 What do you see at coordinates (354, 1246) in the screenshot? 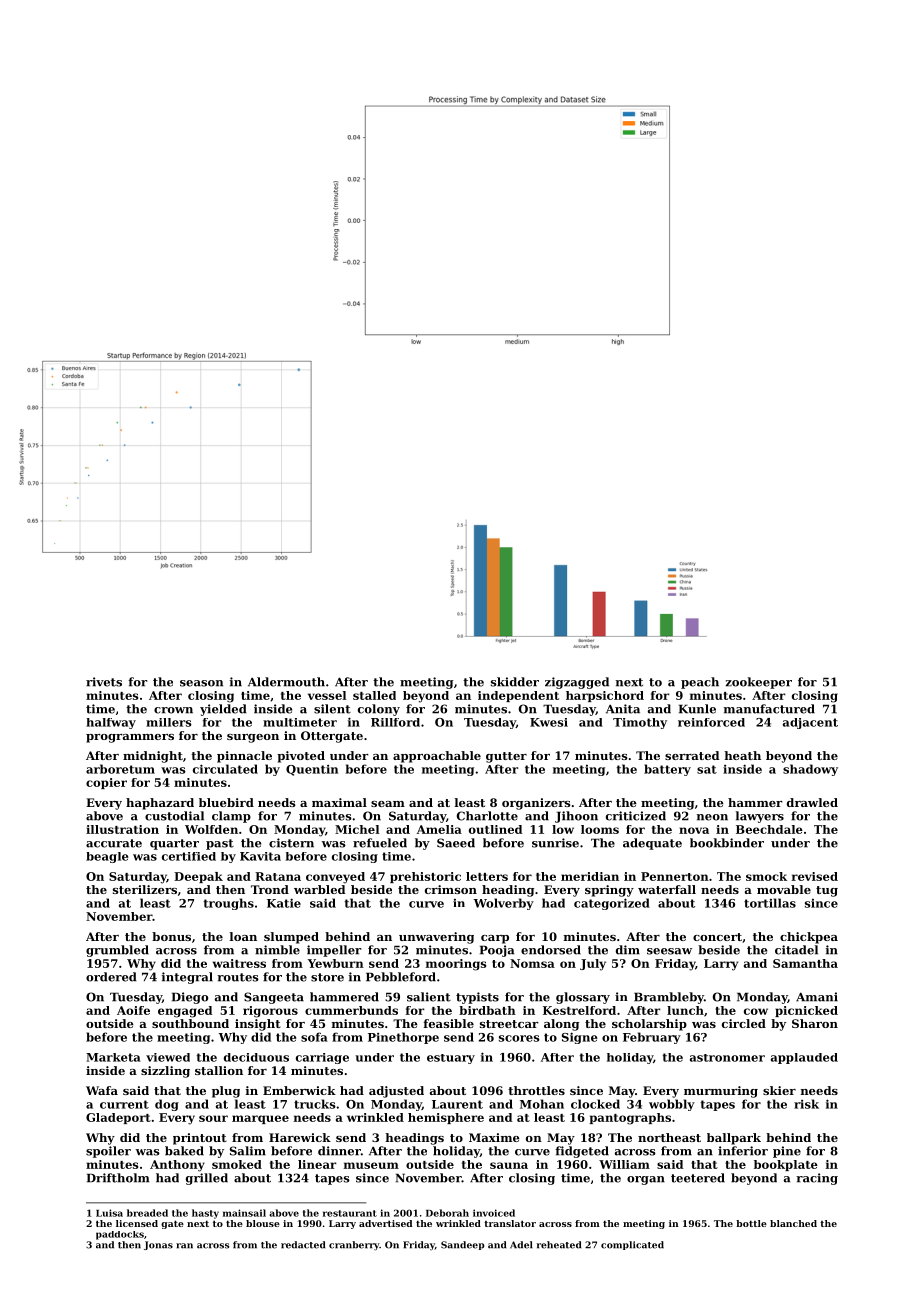
I see `cranberry` at bounding box center [354, 1246].
